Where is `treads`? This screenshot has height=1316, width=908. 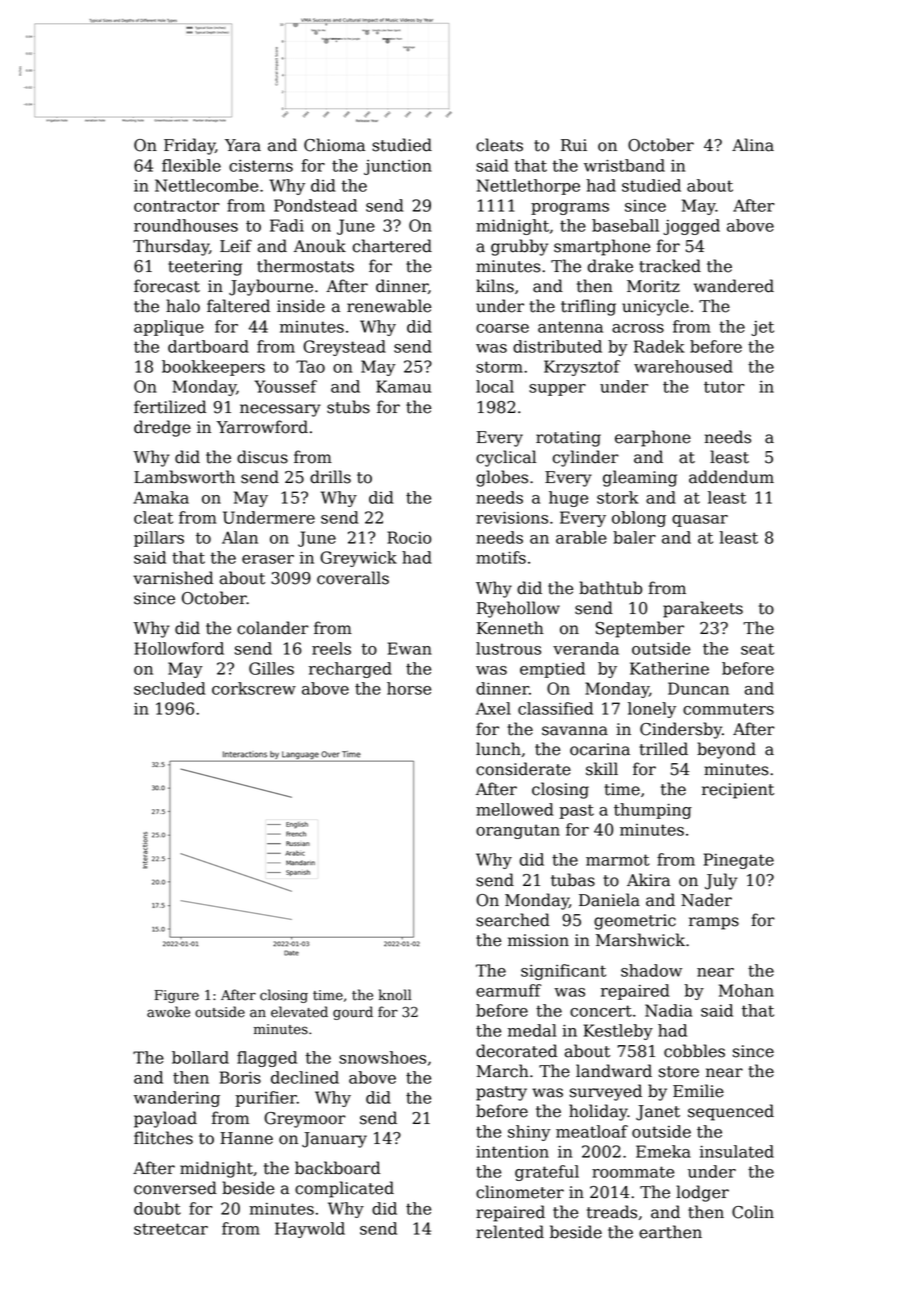
treads is located at coordinates (612, 1212).
